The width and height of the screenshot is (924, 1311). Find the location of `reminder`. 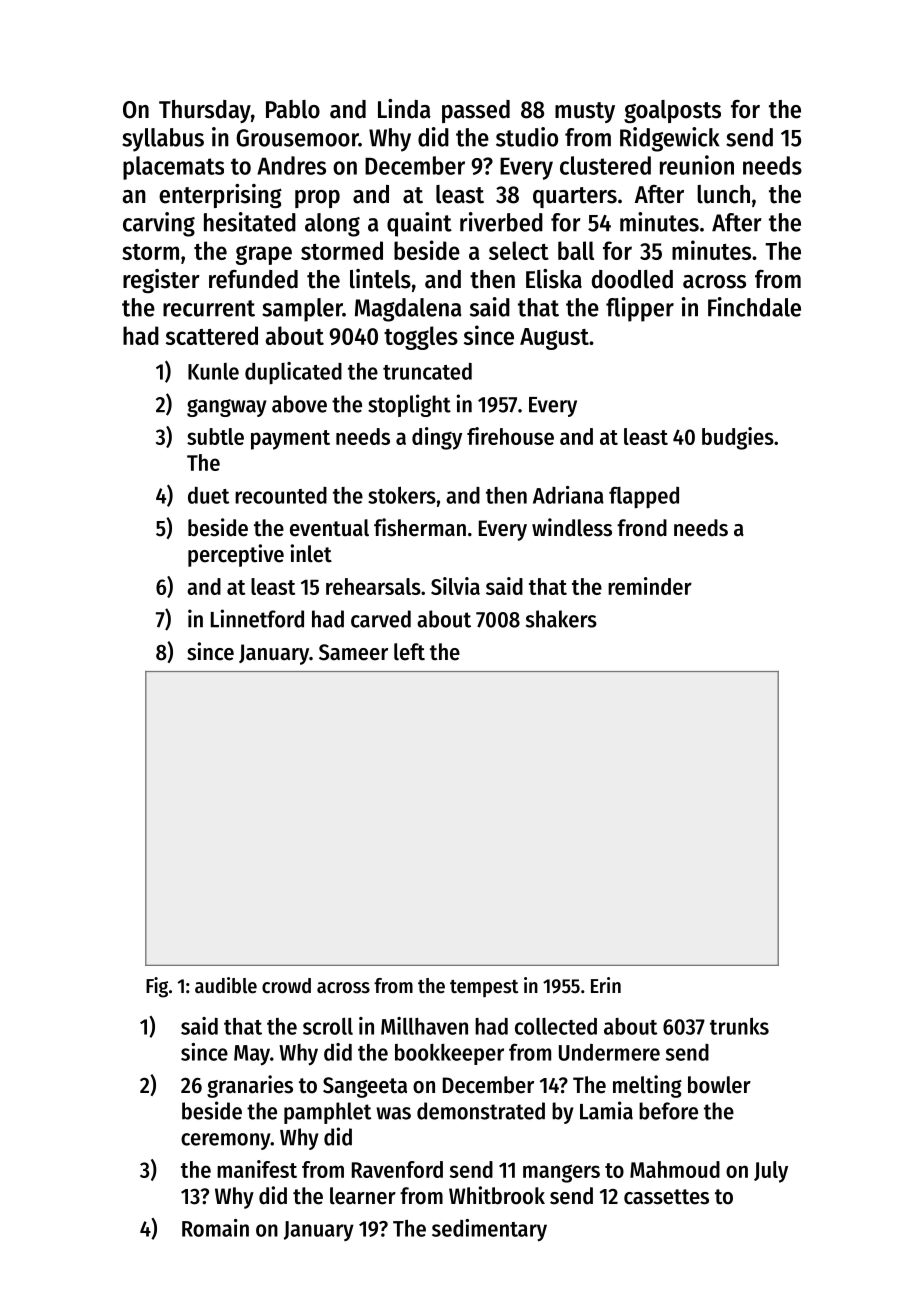

reminder is located at coordinates (650, 586).
